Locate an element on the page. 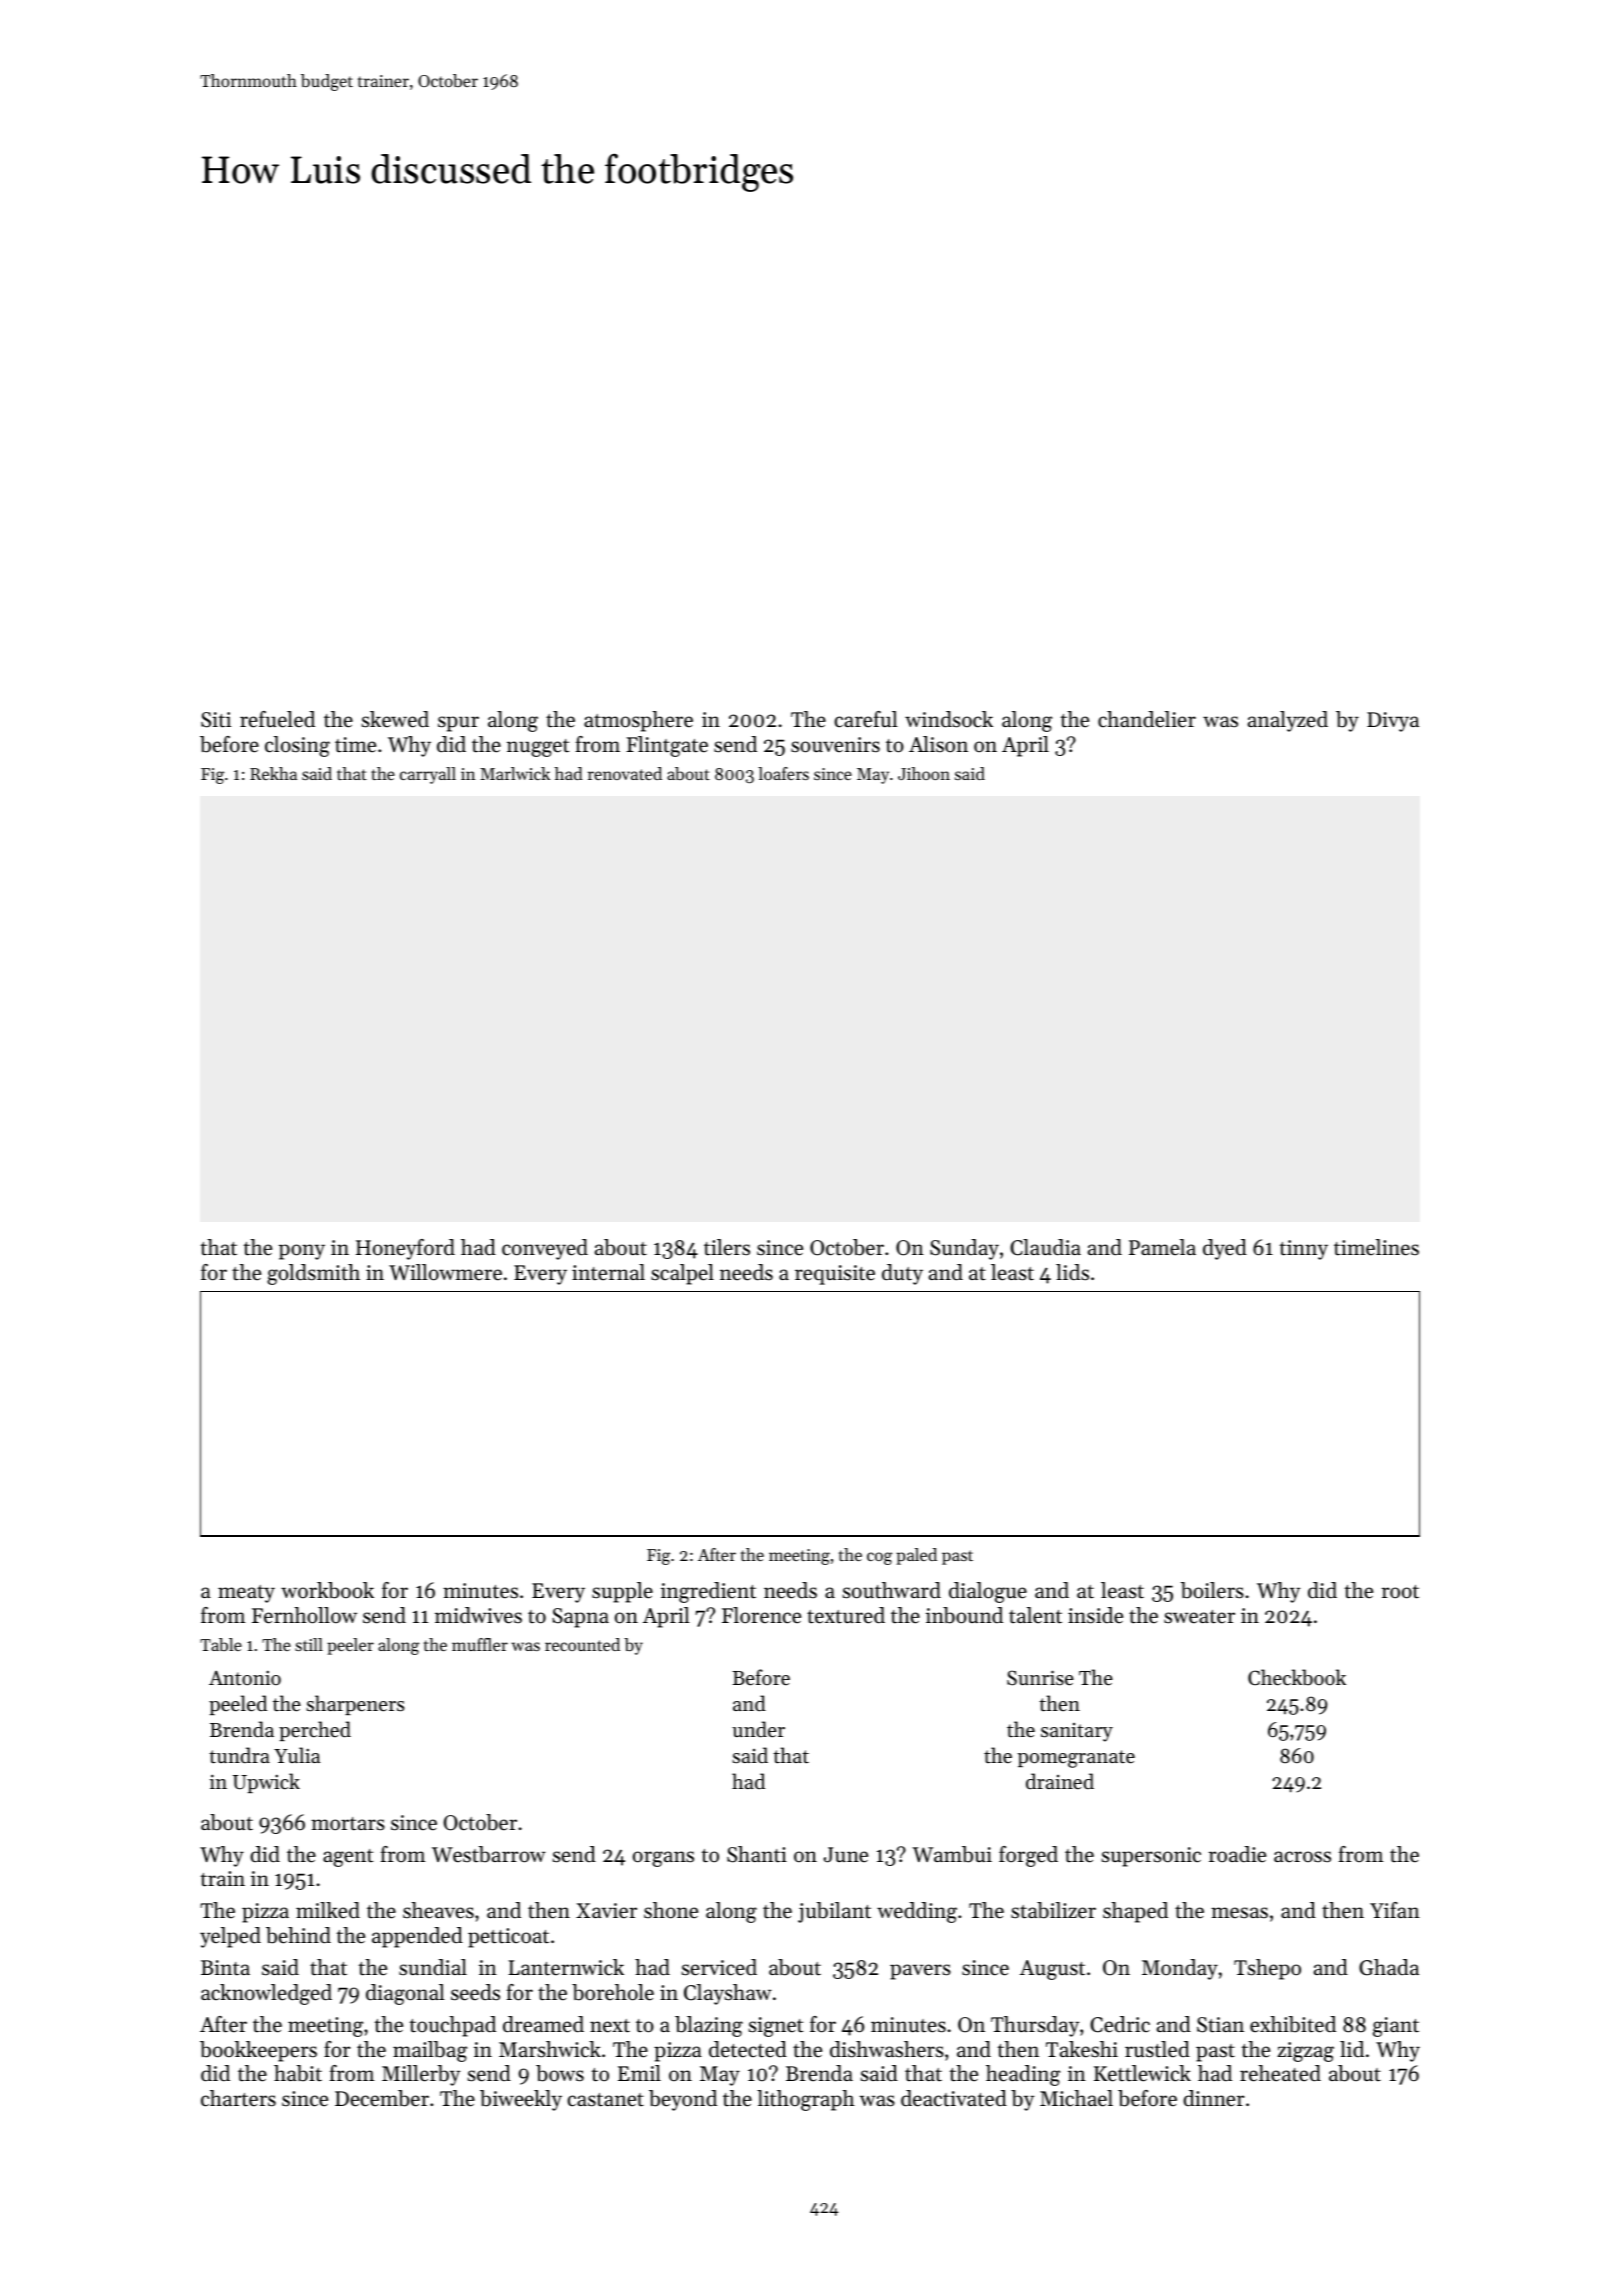 The height and width of the document is (2292, 1620). Honeyford is located at coordinates (405, 1249).
